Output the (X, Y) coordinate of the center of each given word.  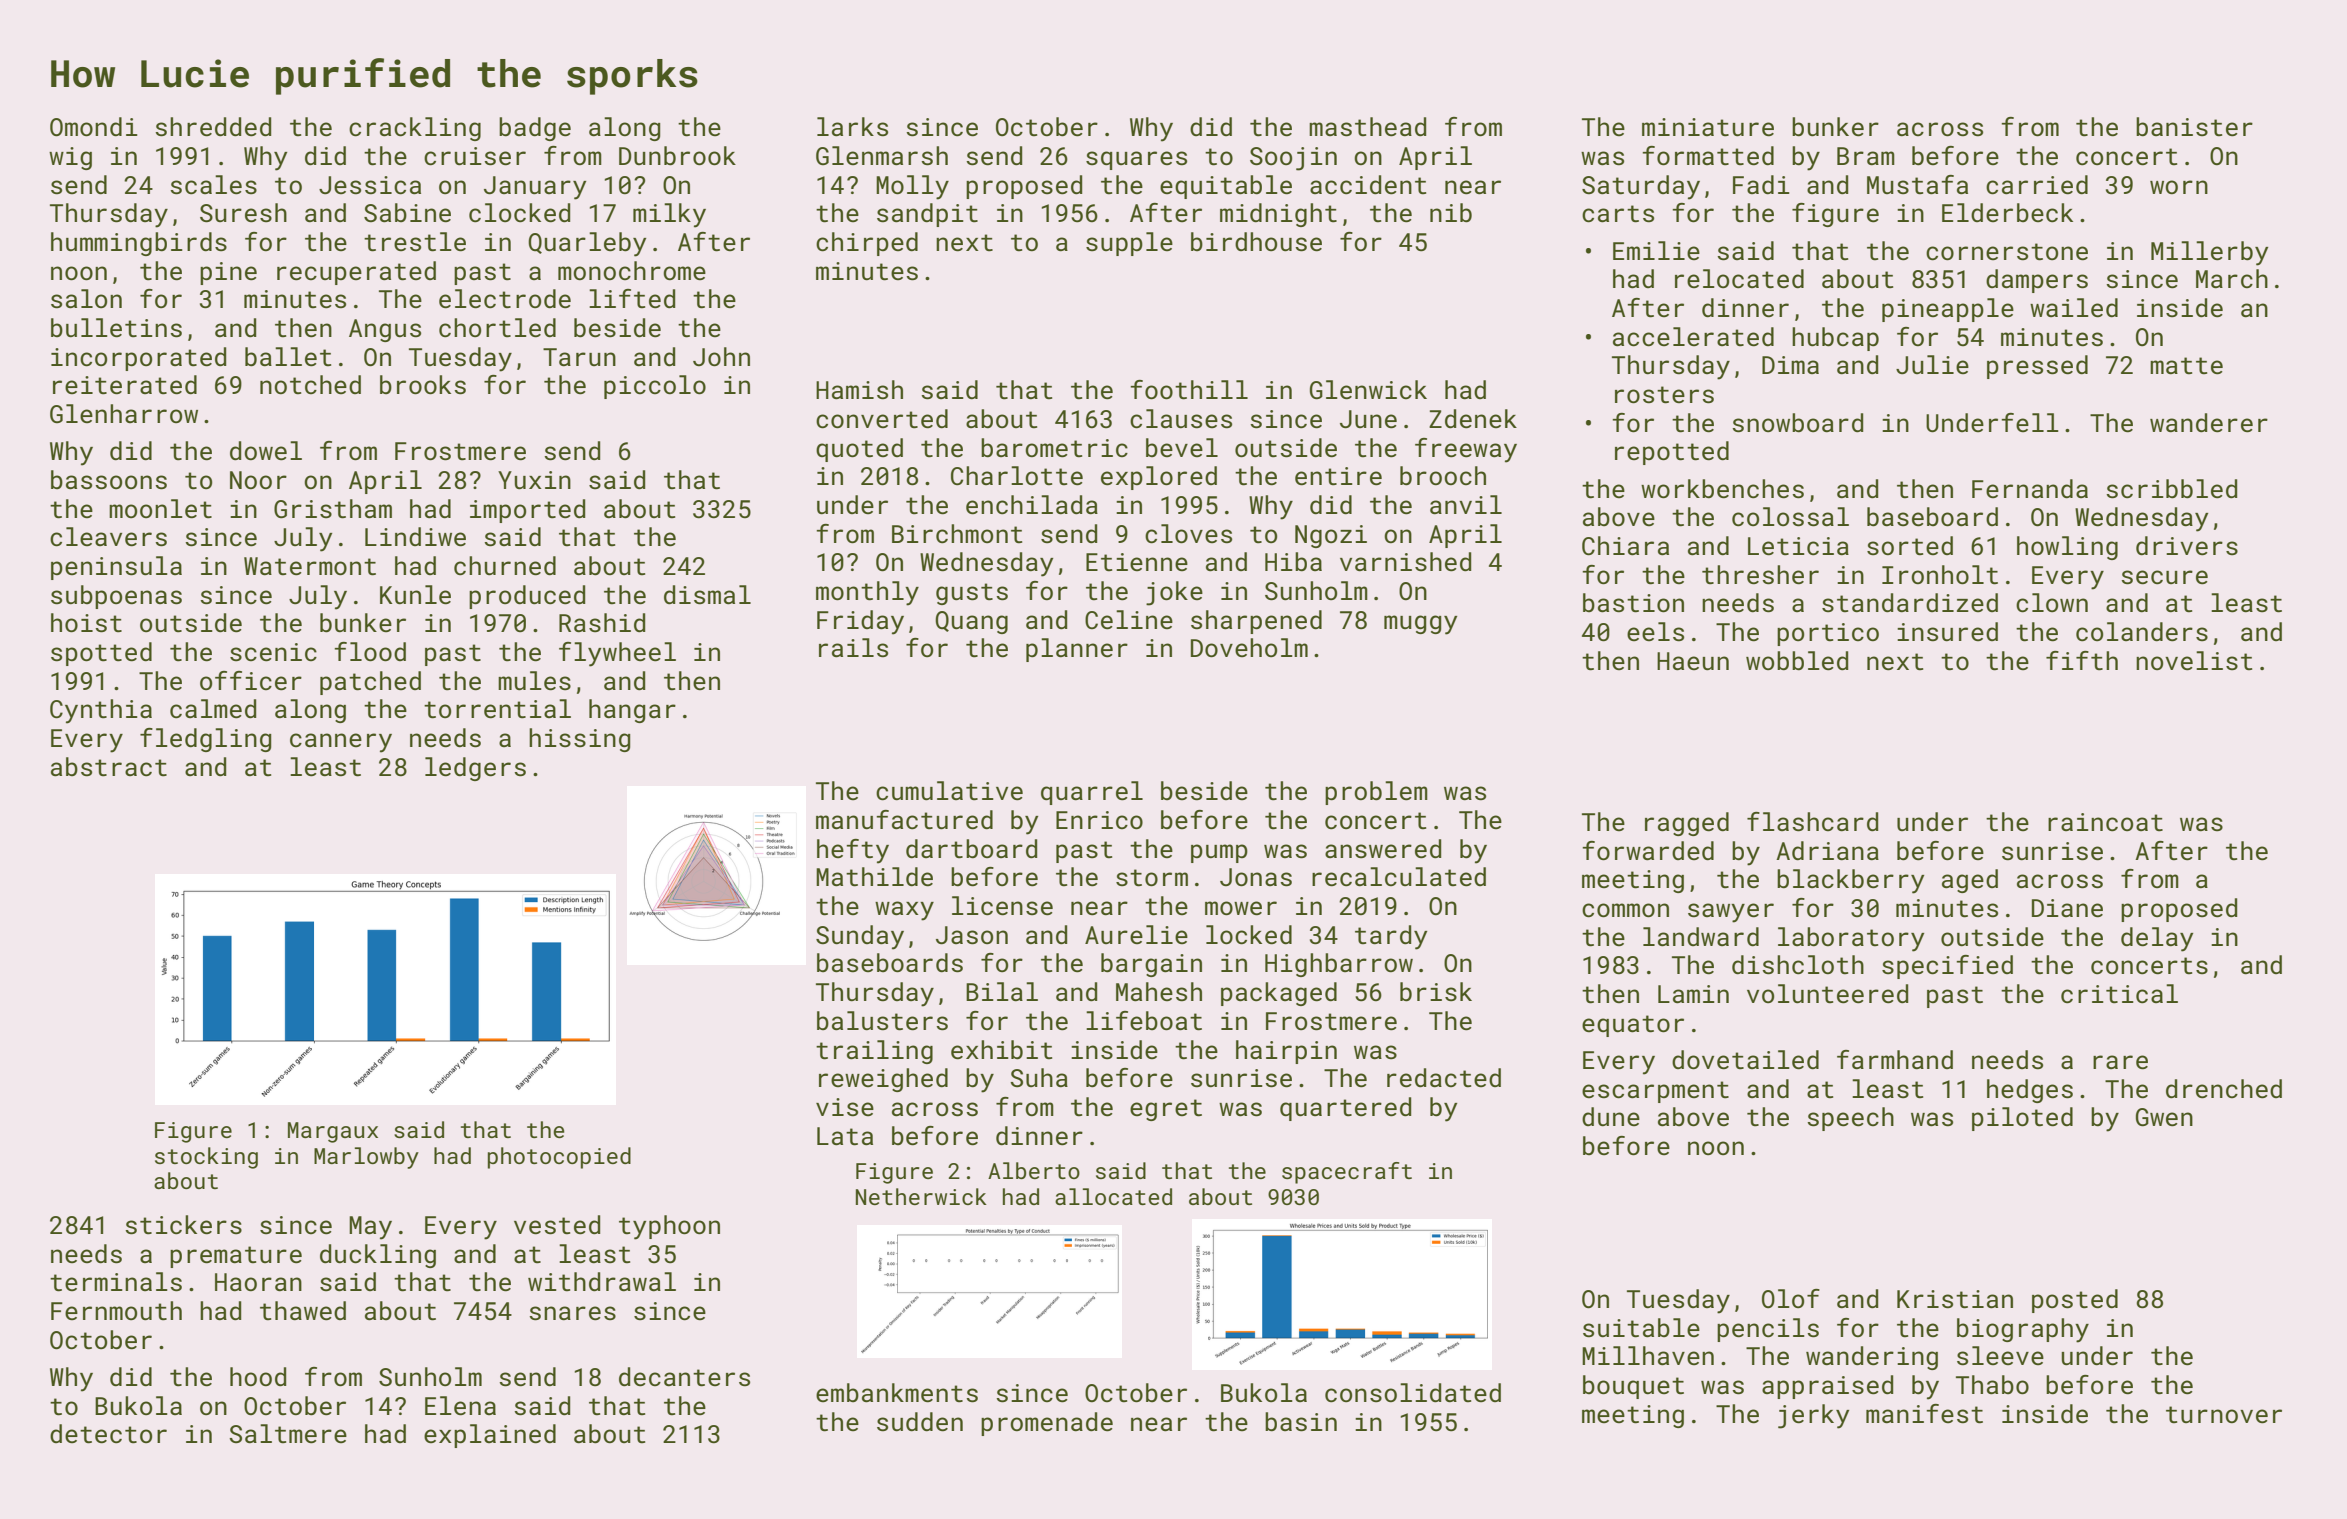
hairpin (1286, 1052)
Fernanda (2030, 489)
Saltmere (288, 1434)
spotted (101, 654)
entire (1338, 476)
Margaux (333, 1132)
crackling (415, 129)
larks (852, 127)
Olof (1791, 1298)
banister (2194, 127)
